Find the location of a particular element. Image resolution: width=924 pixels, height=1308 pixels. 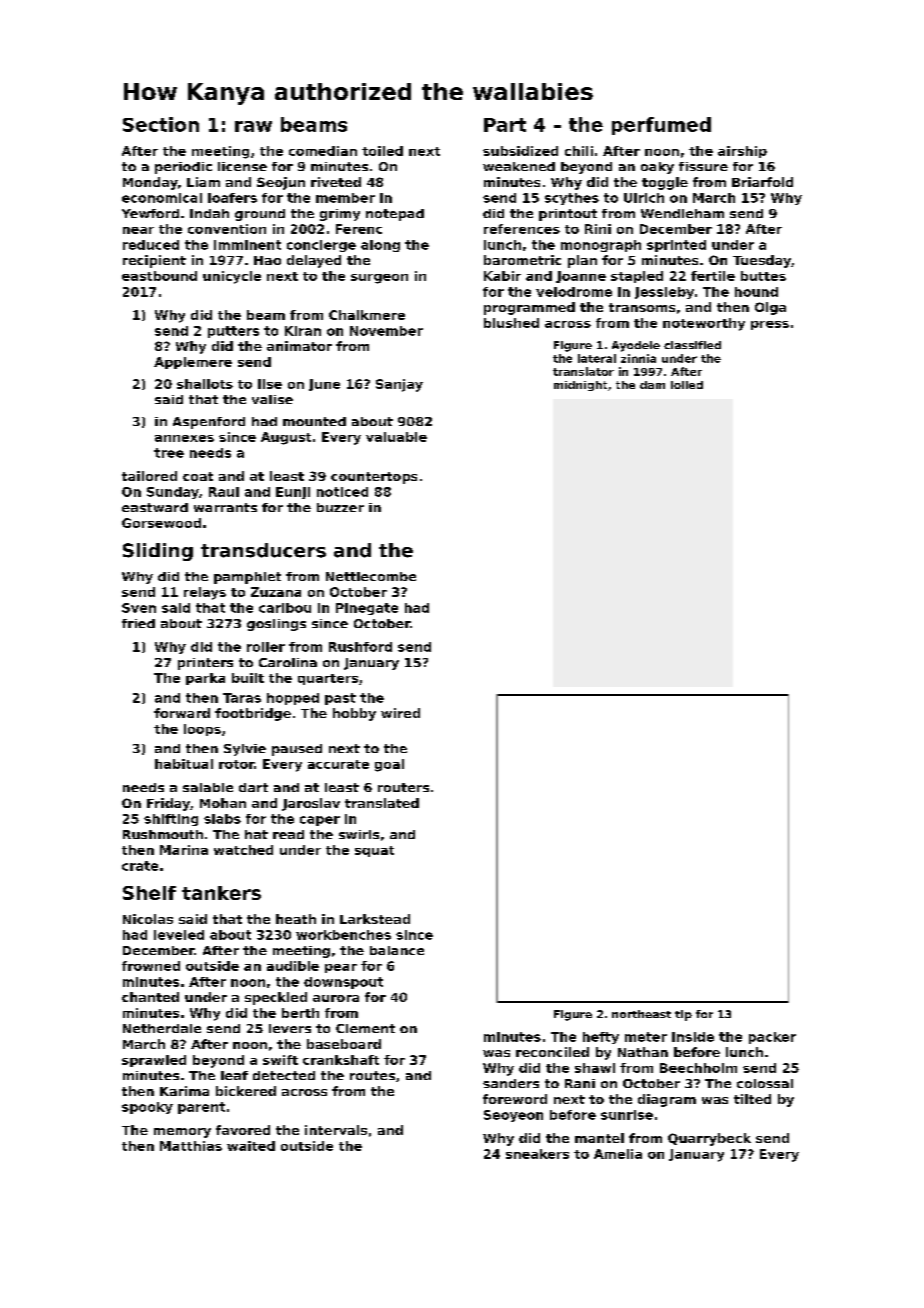

toiled is located at coordinates (382, 151).
